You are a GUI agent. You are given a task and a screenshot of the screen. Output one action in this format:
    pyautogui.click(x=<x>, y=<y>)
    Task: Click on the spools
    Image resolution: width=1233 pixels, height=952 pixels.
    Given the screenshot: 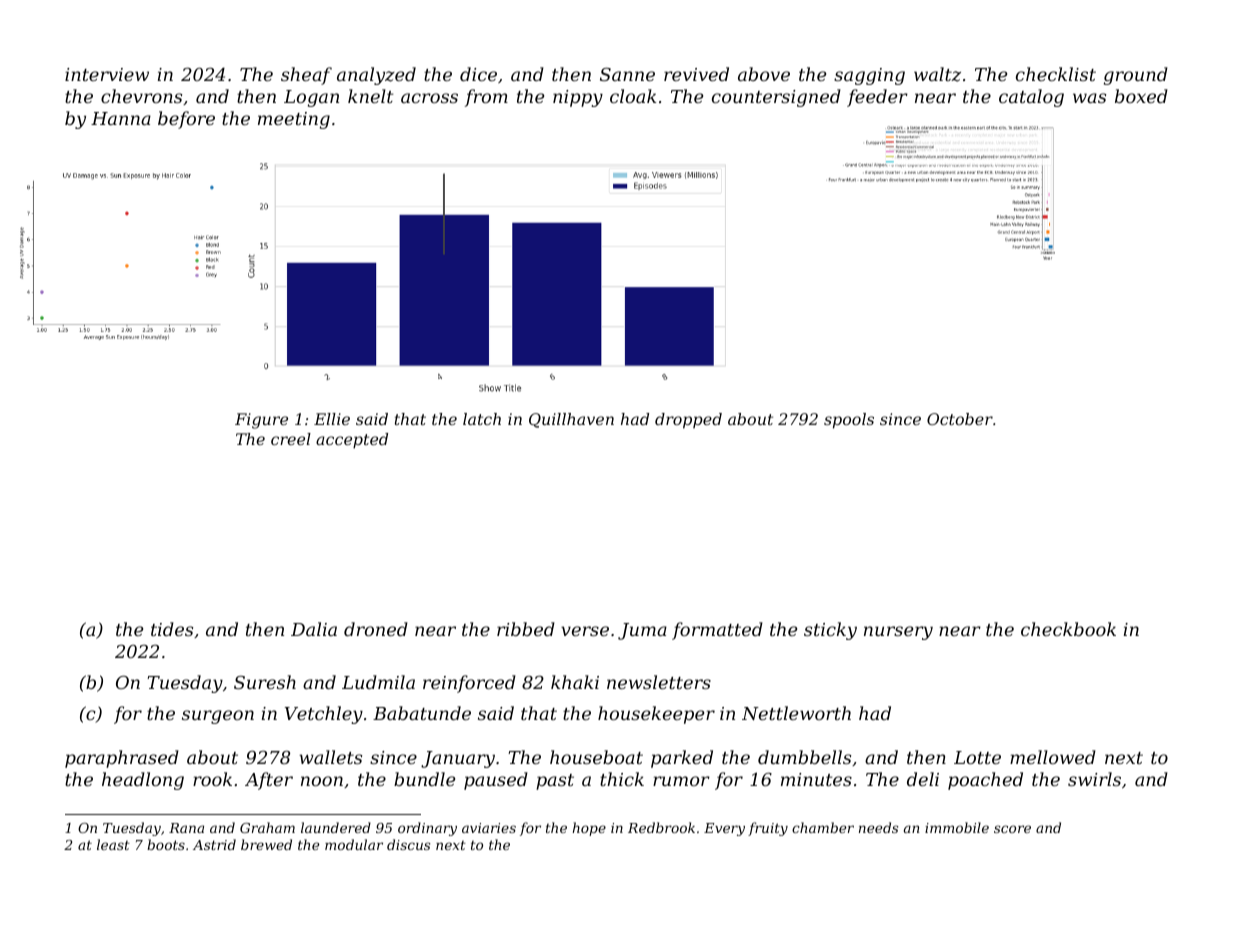 What is the action you would take?
    pyautogui.click(x=849, y=421)
